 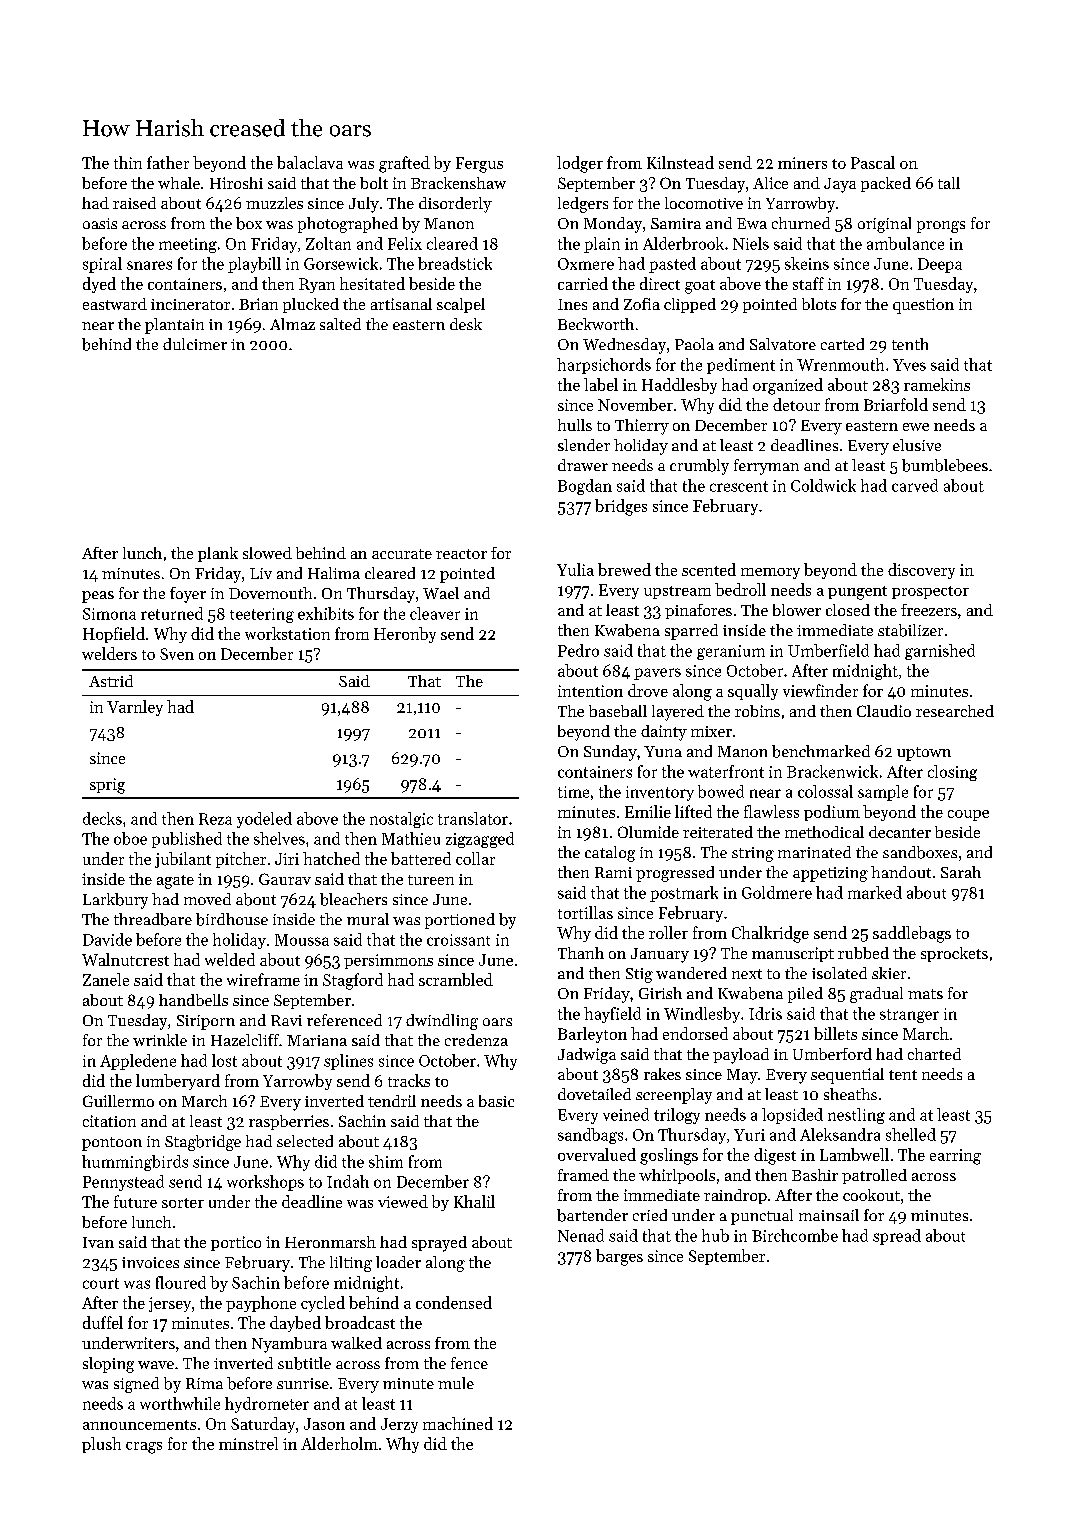 What do you see at coordinates (469, 1363) in the screenshot?
I see `fence` at bounding box center [469, 1363].
